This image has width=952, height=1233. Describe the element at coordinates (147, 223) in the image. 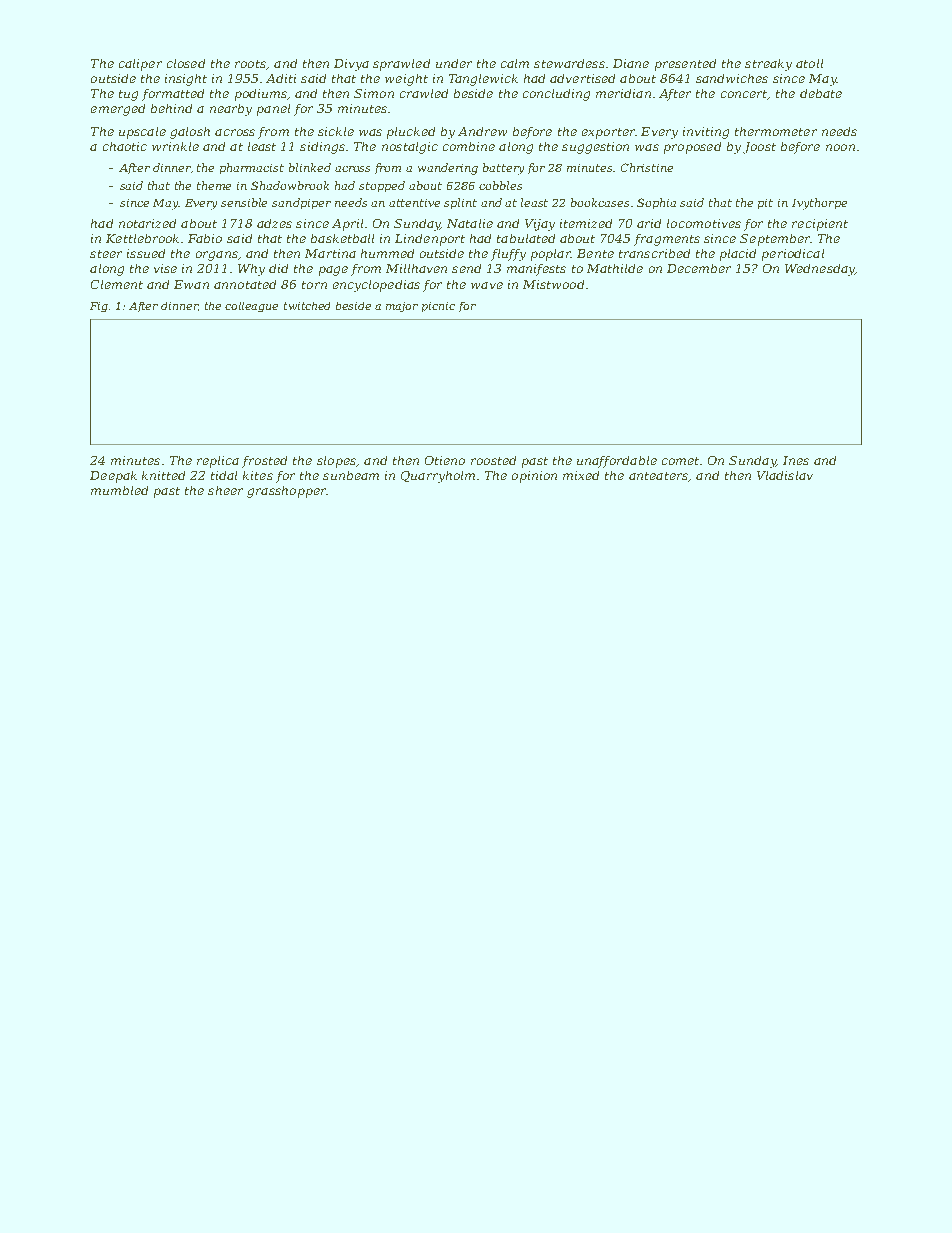

I see `notarized` at that location.
